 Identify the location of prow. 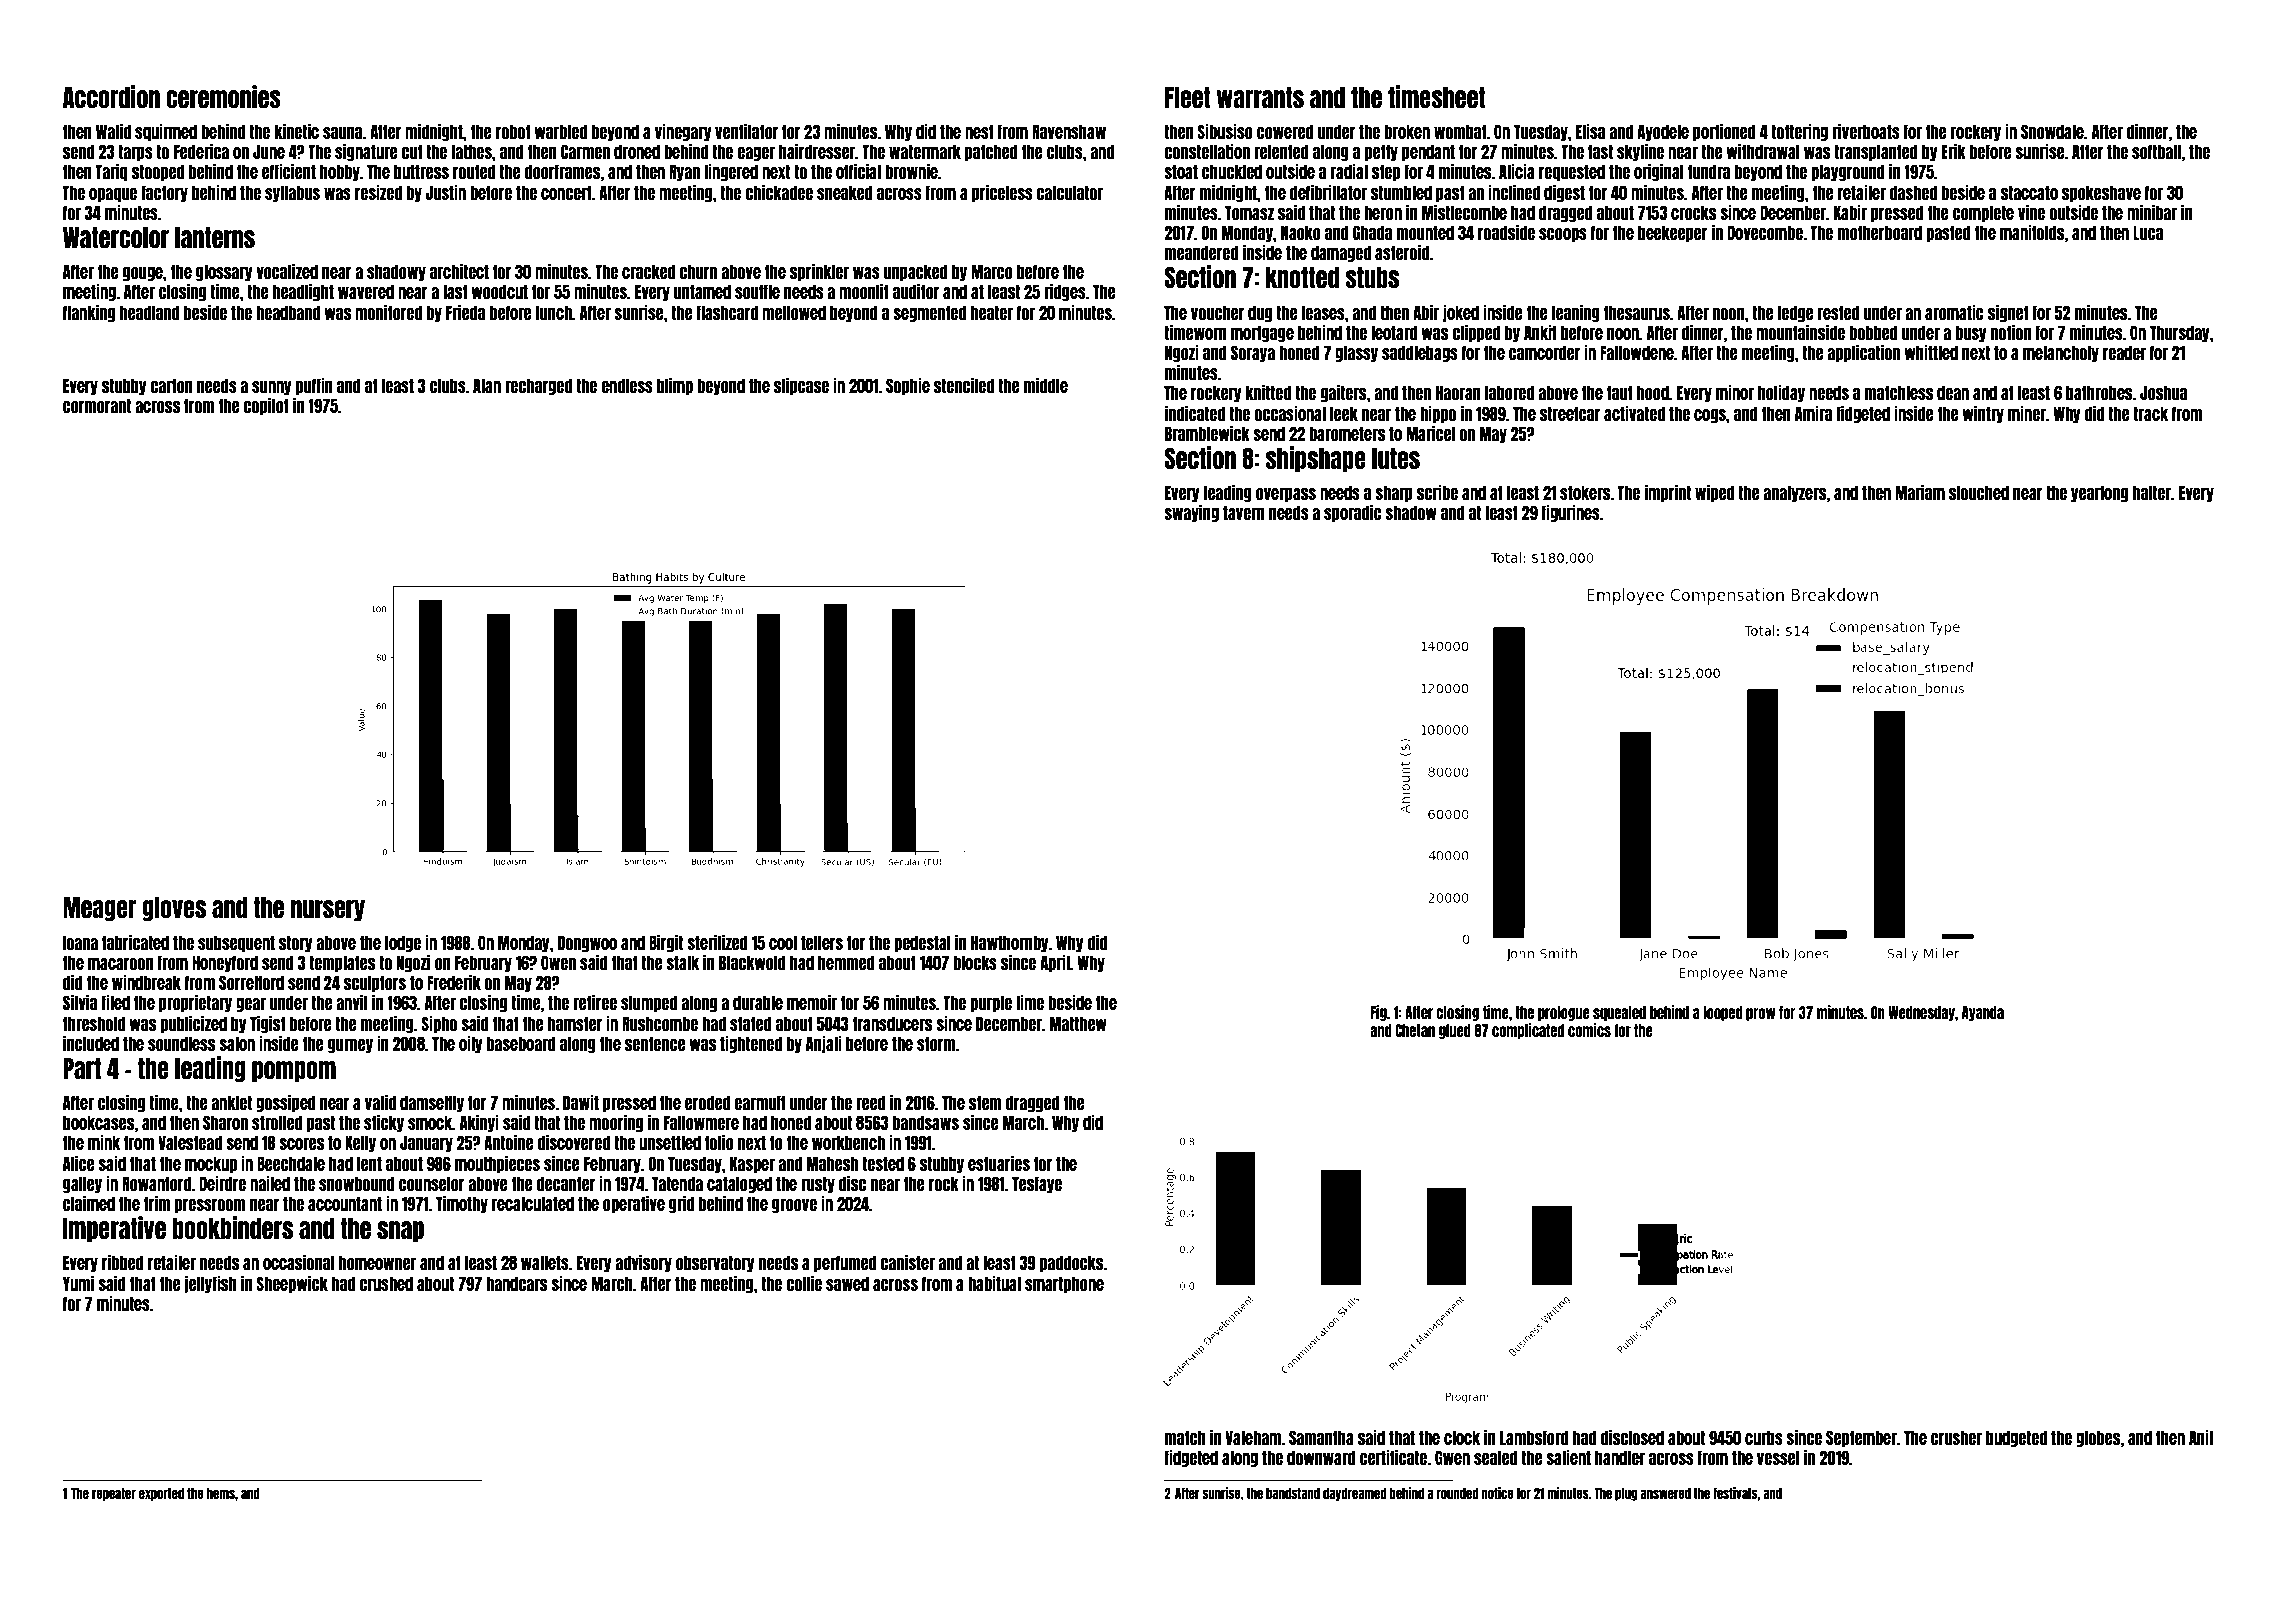
(1761, 1014).
